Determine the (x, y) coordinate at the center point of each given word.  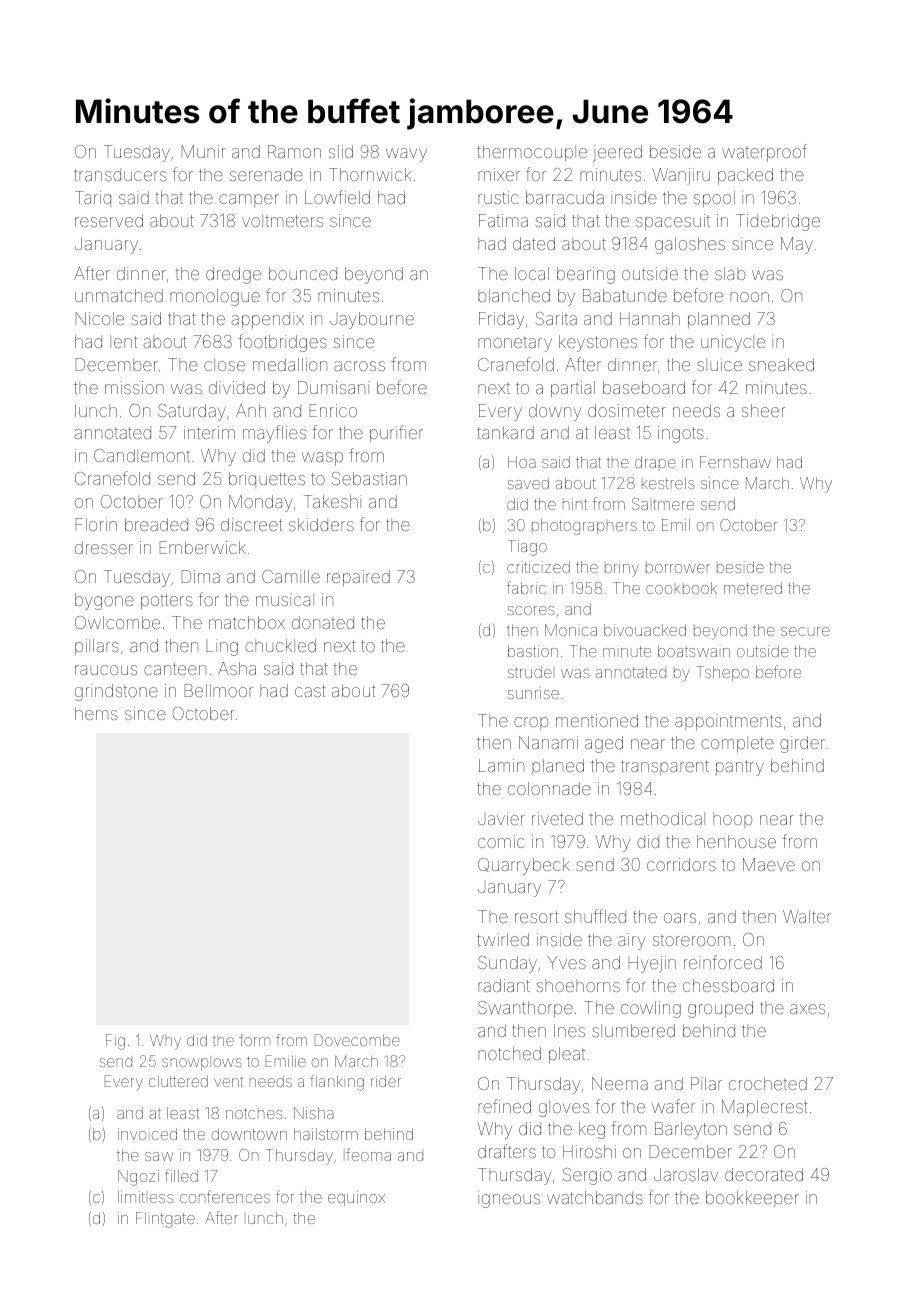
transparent (665, 767)
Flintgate (165, 1220)
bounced (303, 273)
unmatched (119, 295)
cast (310, 691)
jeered (617, 153)
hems (96, 713)
